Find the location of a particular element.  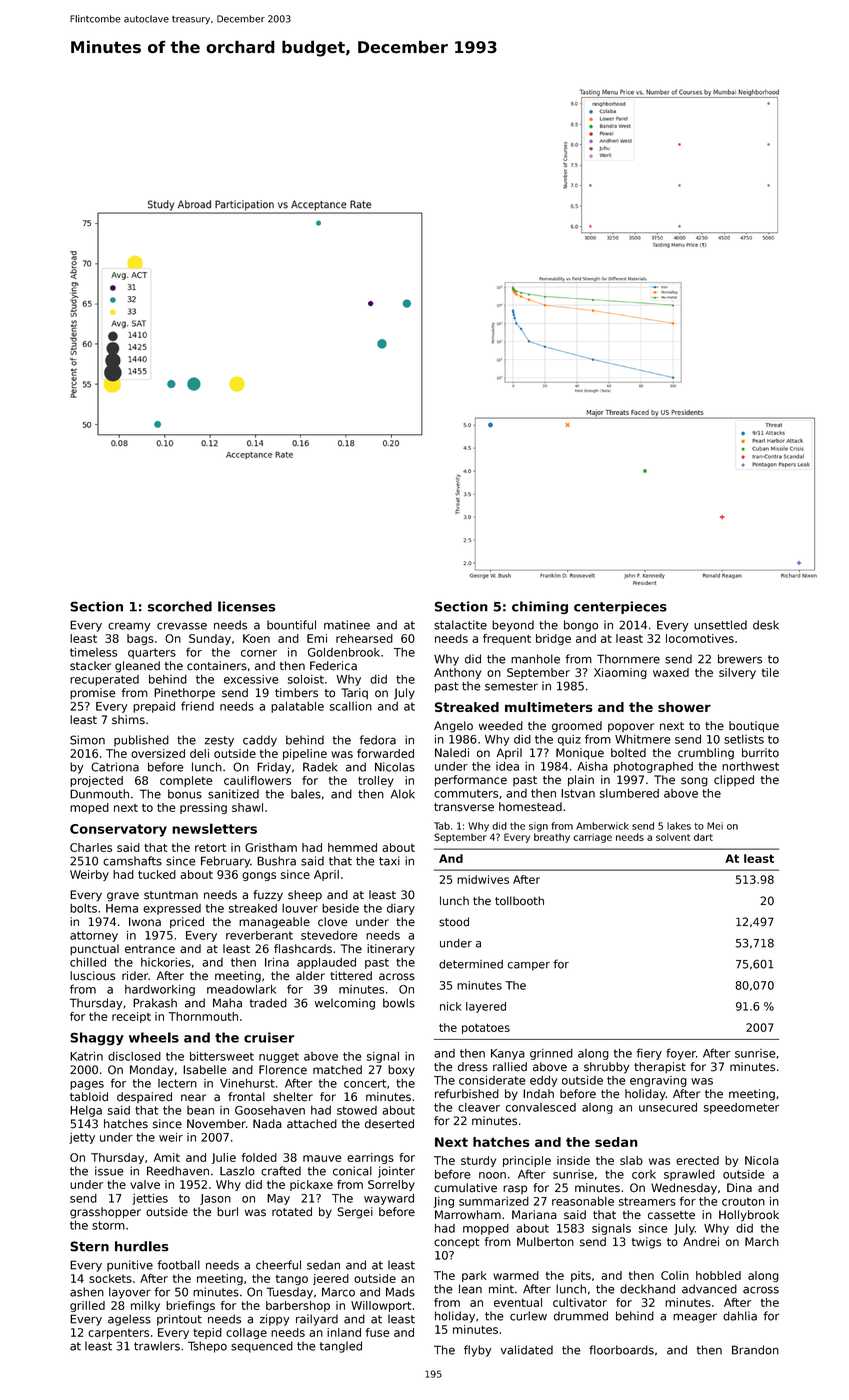

transverse is located at coordinates (464, 807).
